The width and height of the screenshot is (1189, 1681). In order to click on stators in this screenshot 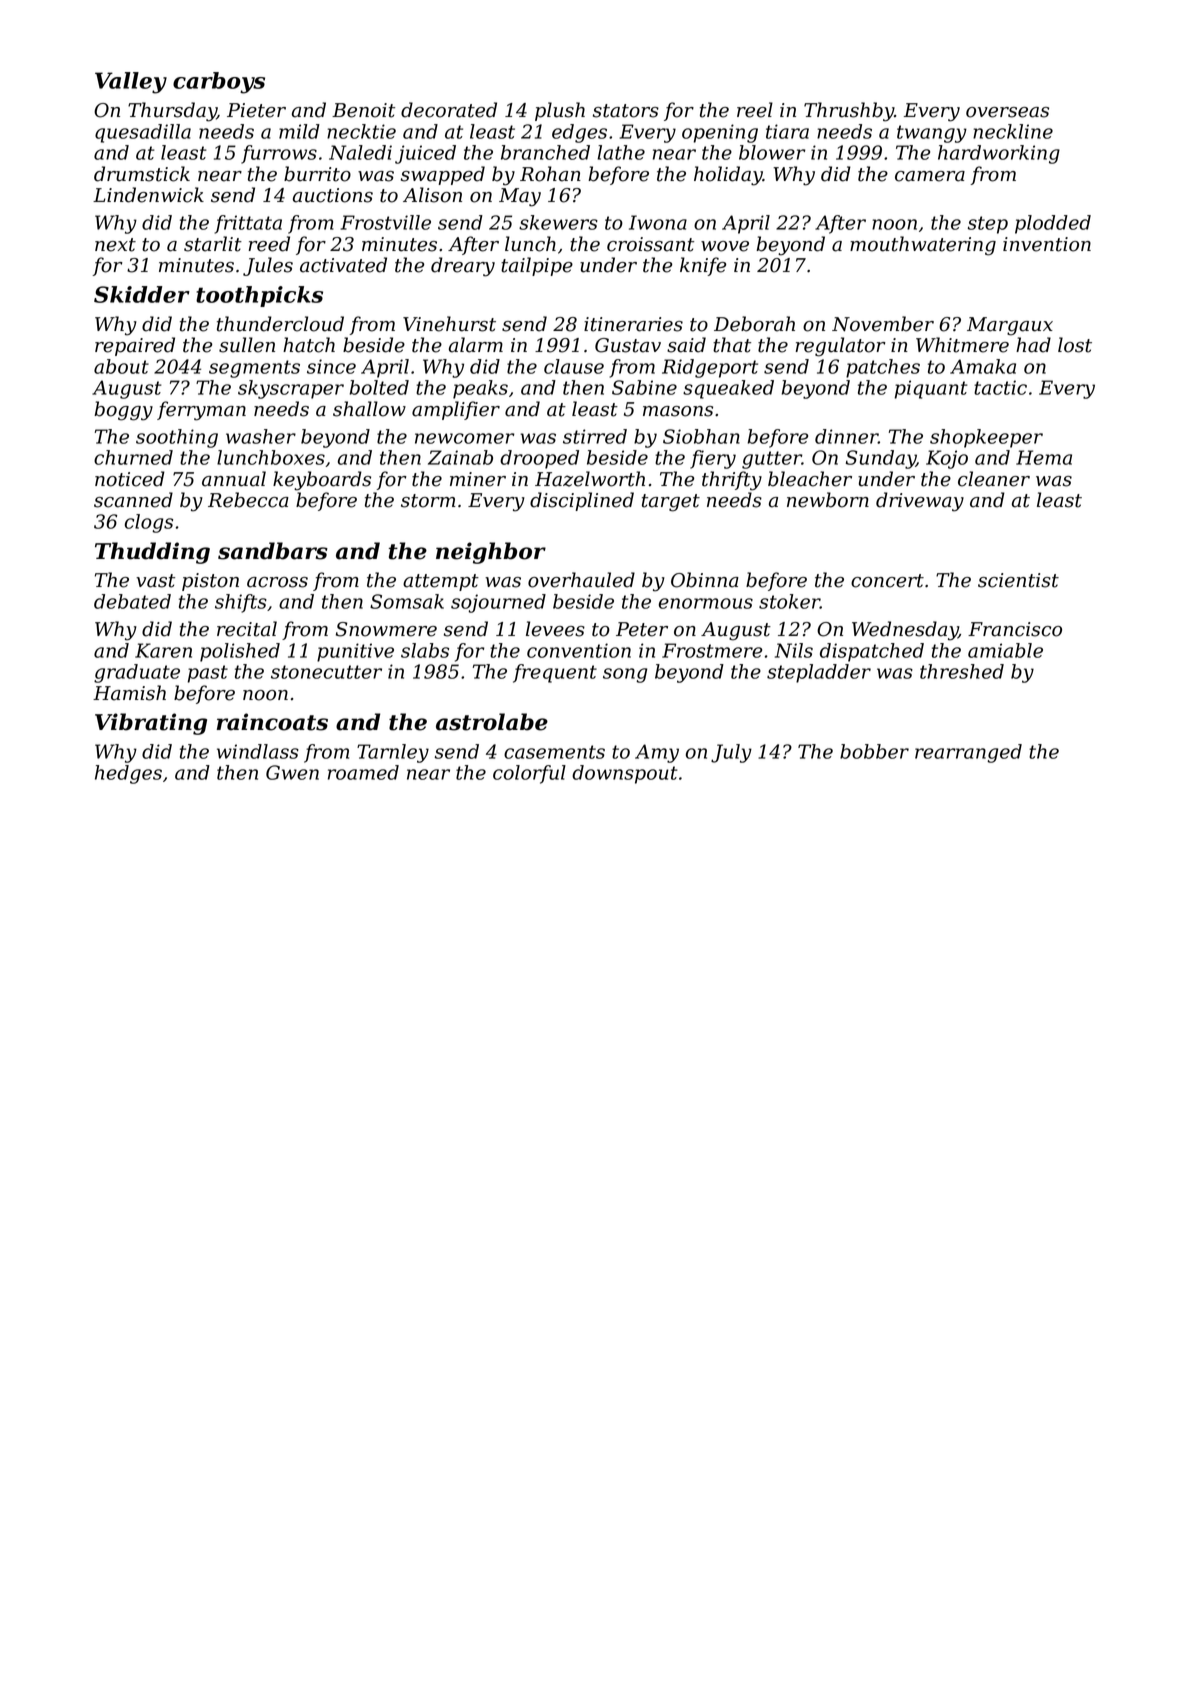, I will do `click(626, 111)`.
